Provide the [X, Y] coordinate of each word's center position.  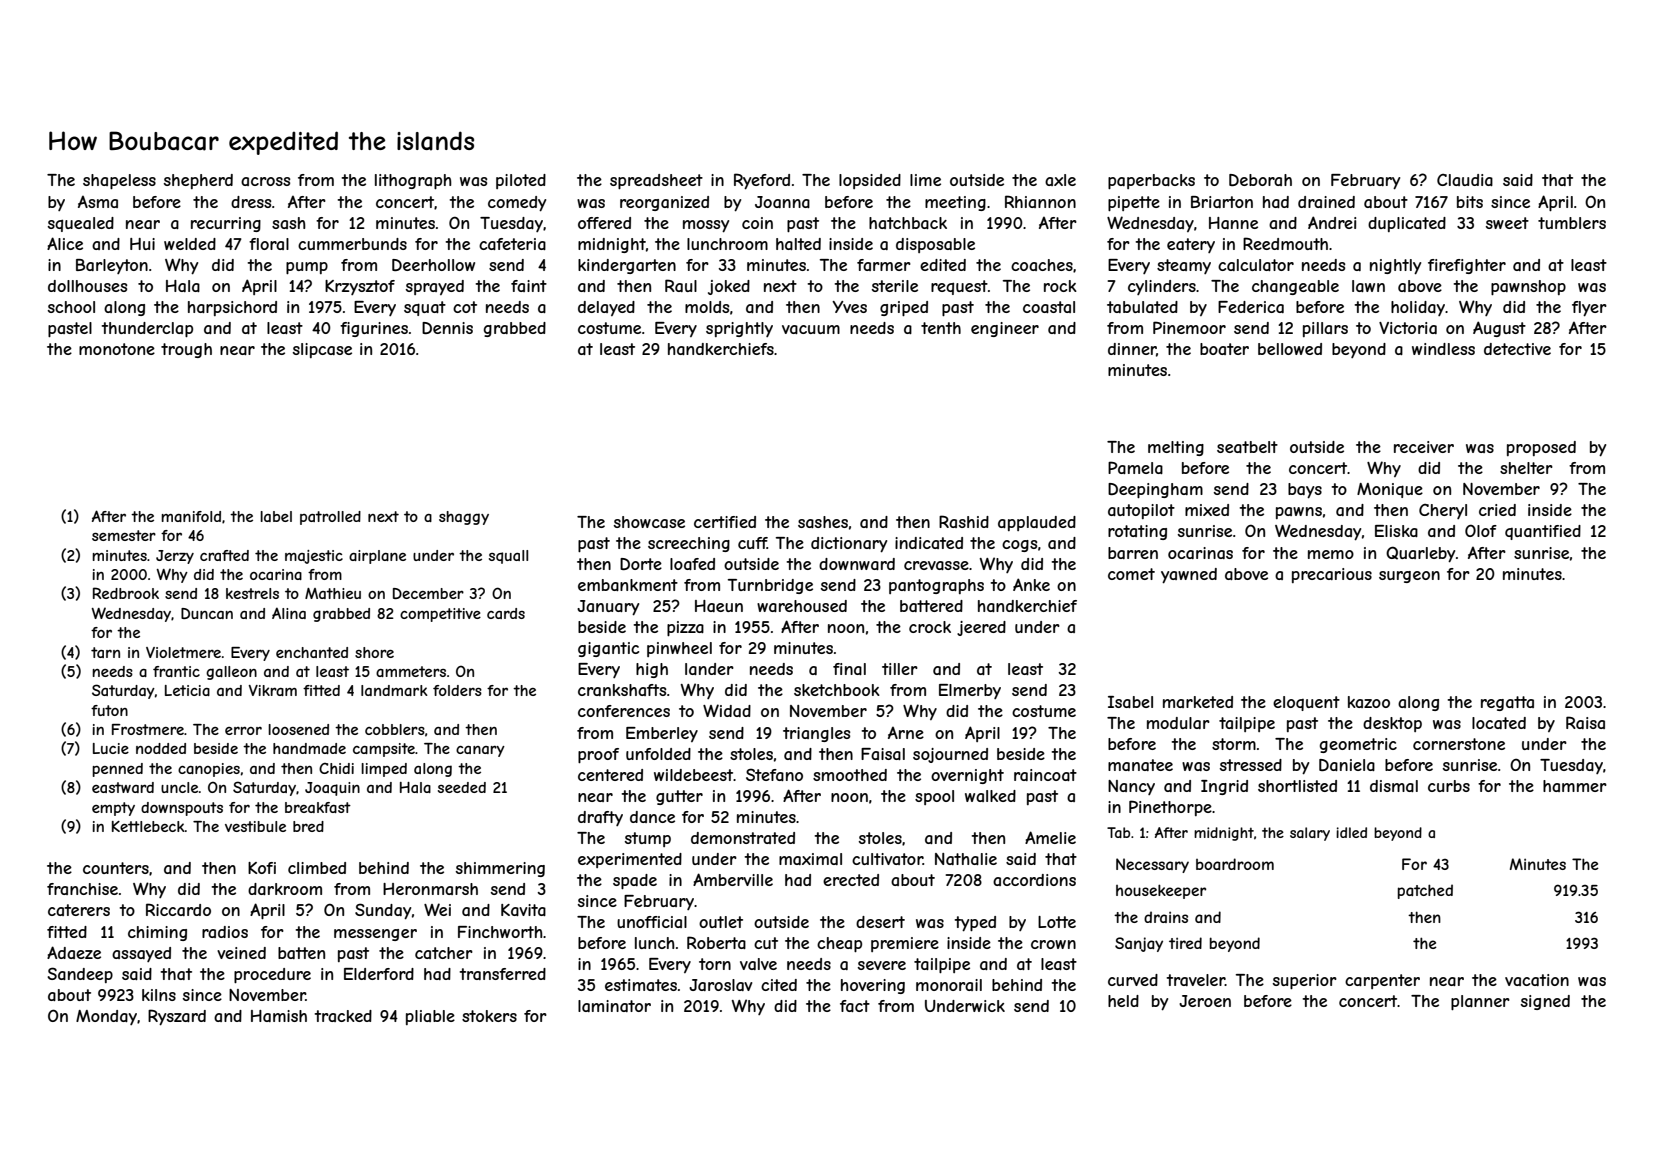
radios [225, 932]
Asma [98, 202]
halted [798, 244]
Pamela [1135, 467]
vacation [1537, 980]
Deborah [1260, 180]
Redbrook [126, 593]
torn [715, 964]
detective [1517, 349]
